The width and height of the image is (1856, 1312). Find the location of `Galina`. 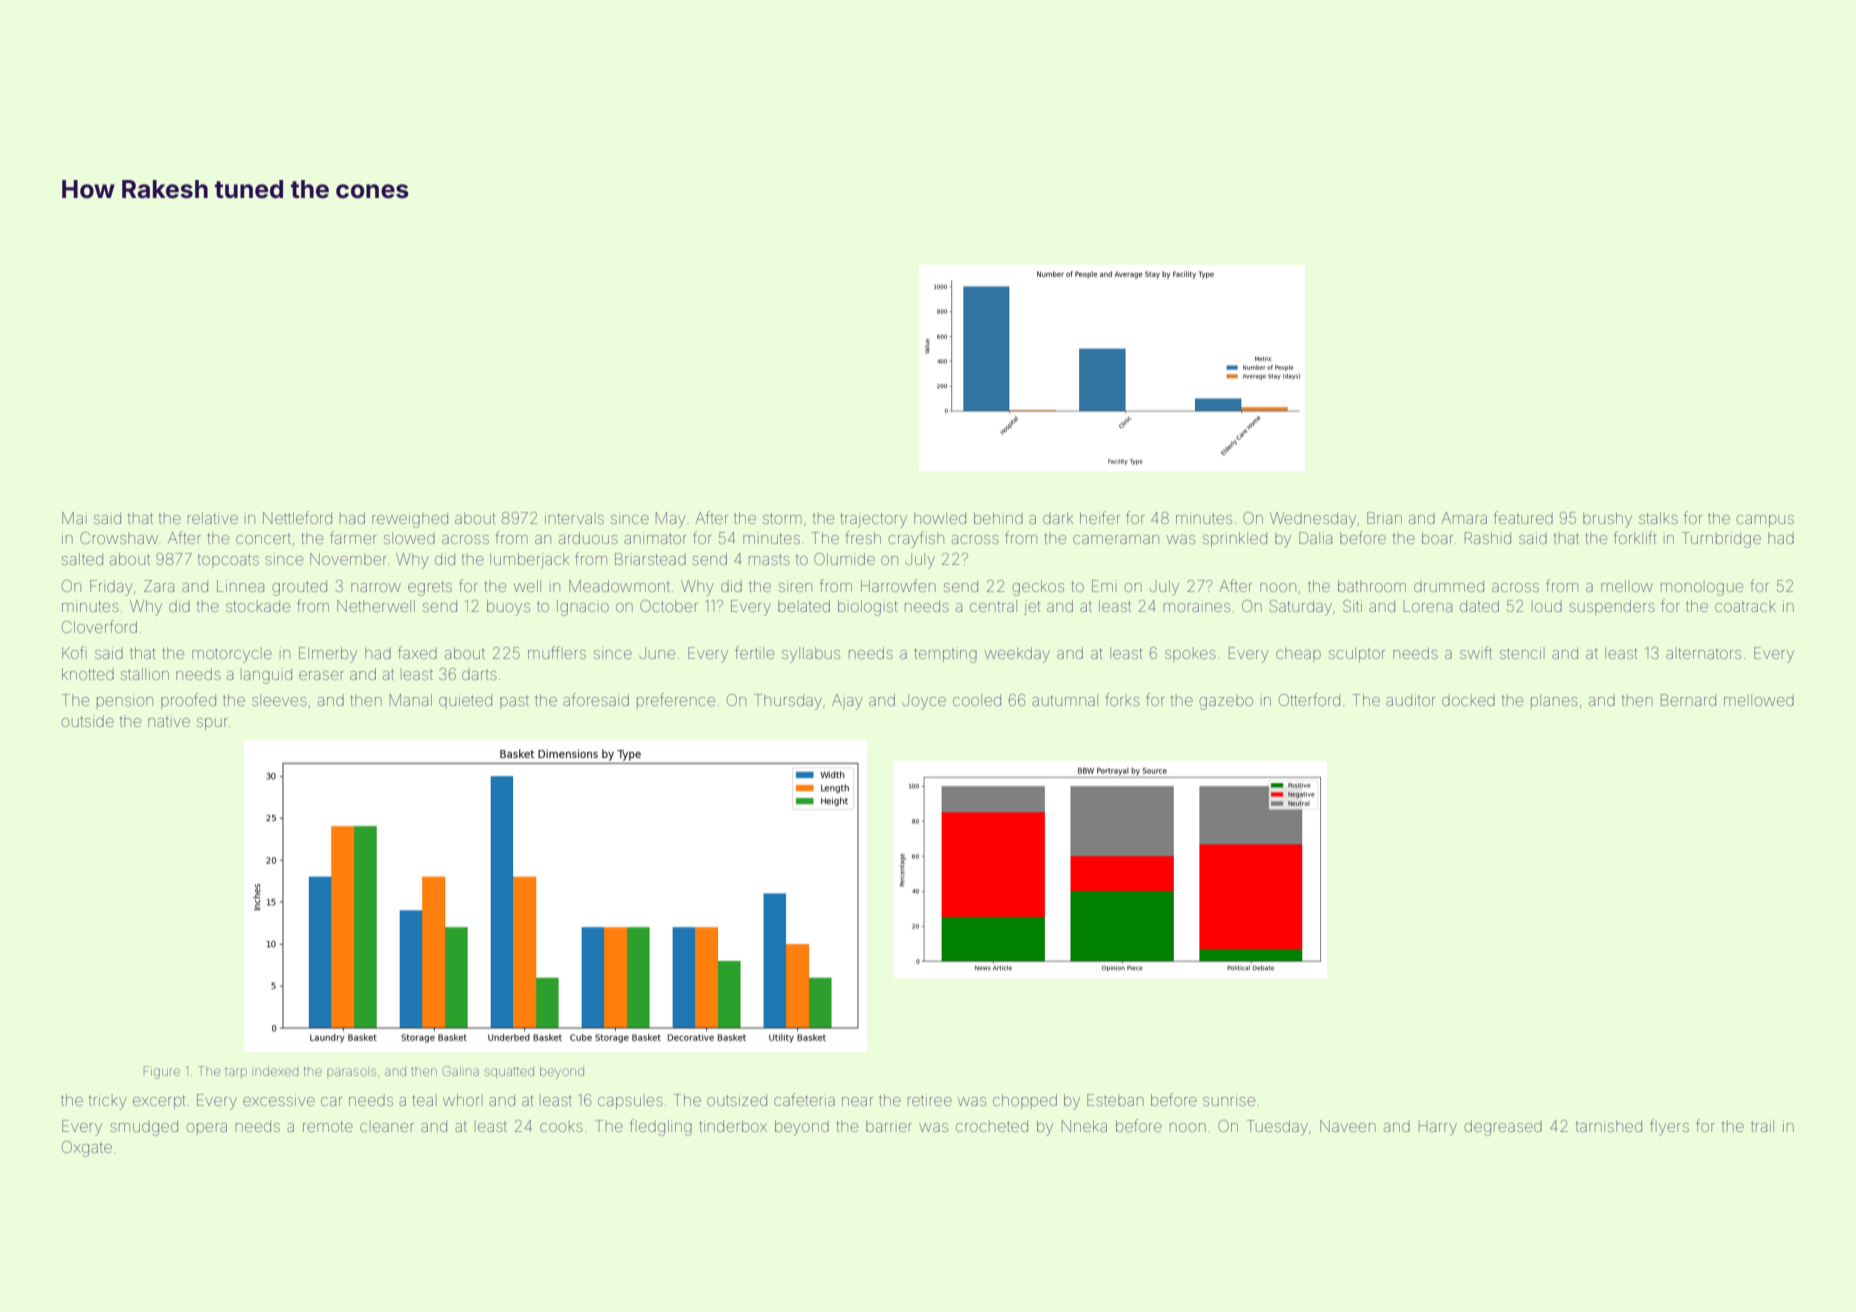

Galina is located at coordinates (461, 1071).
